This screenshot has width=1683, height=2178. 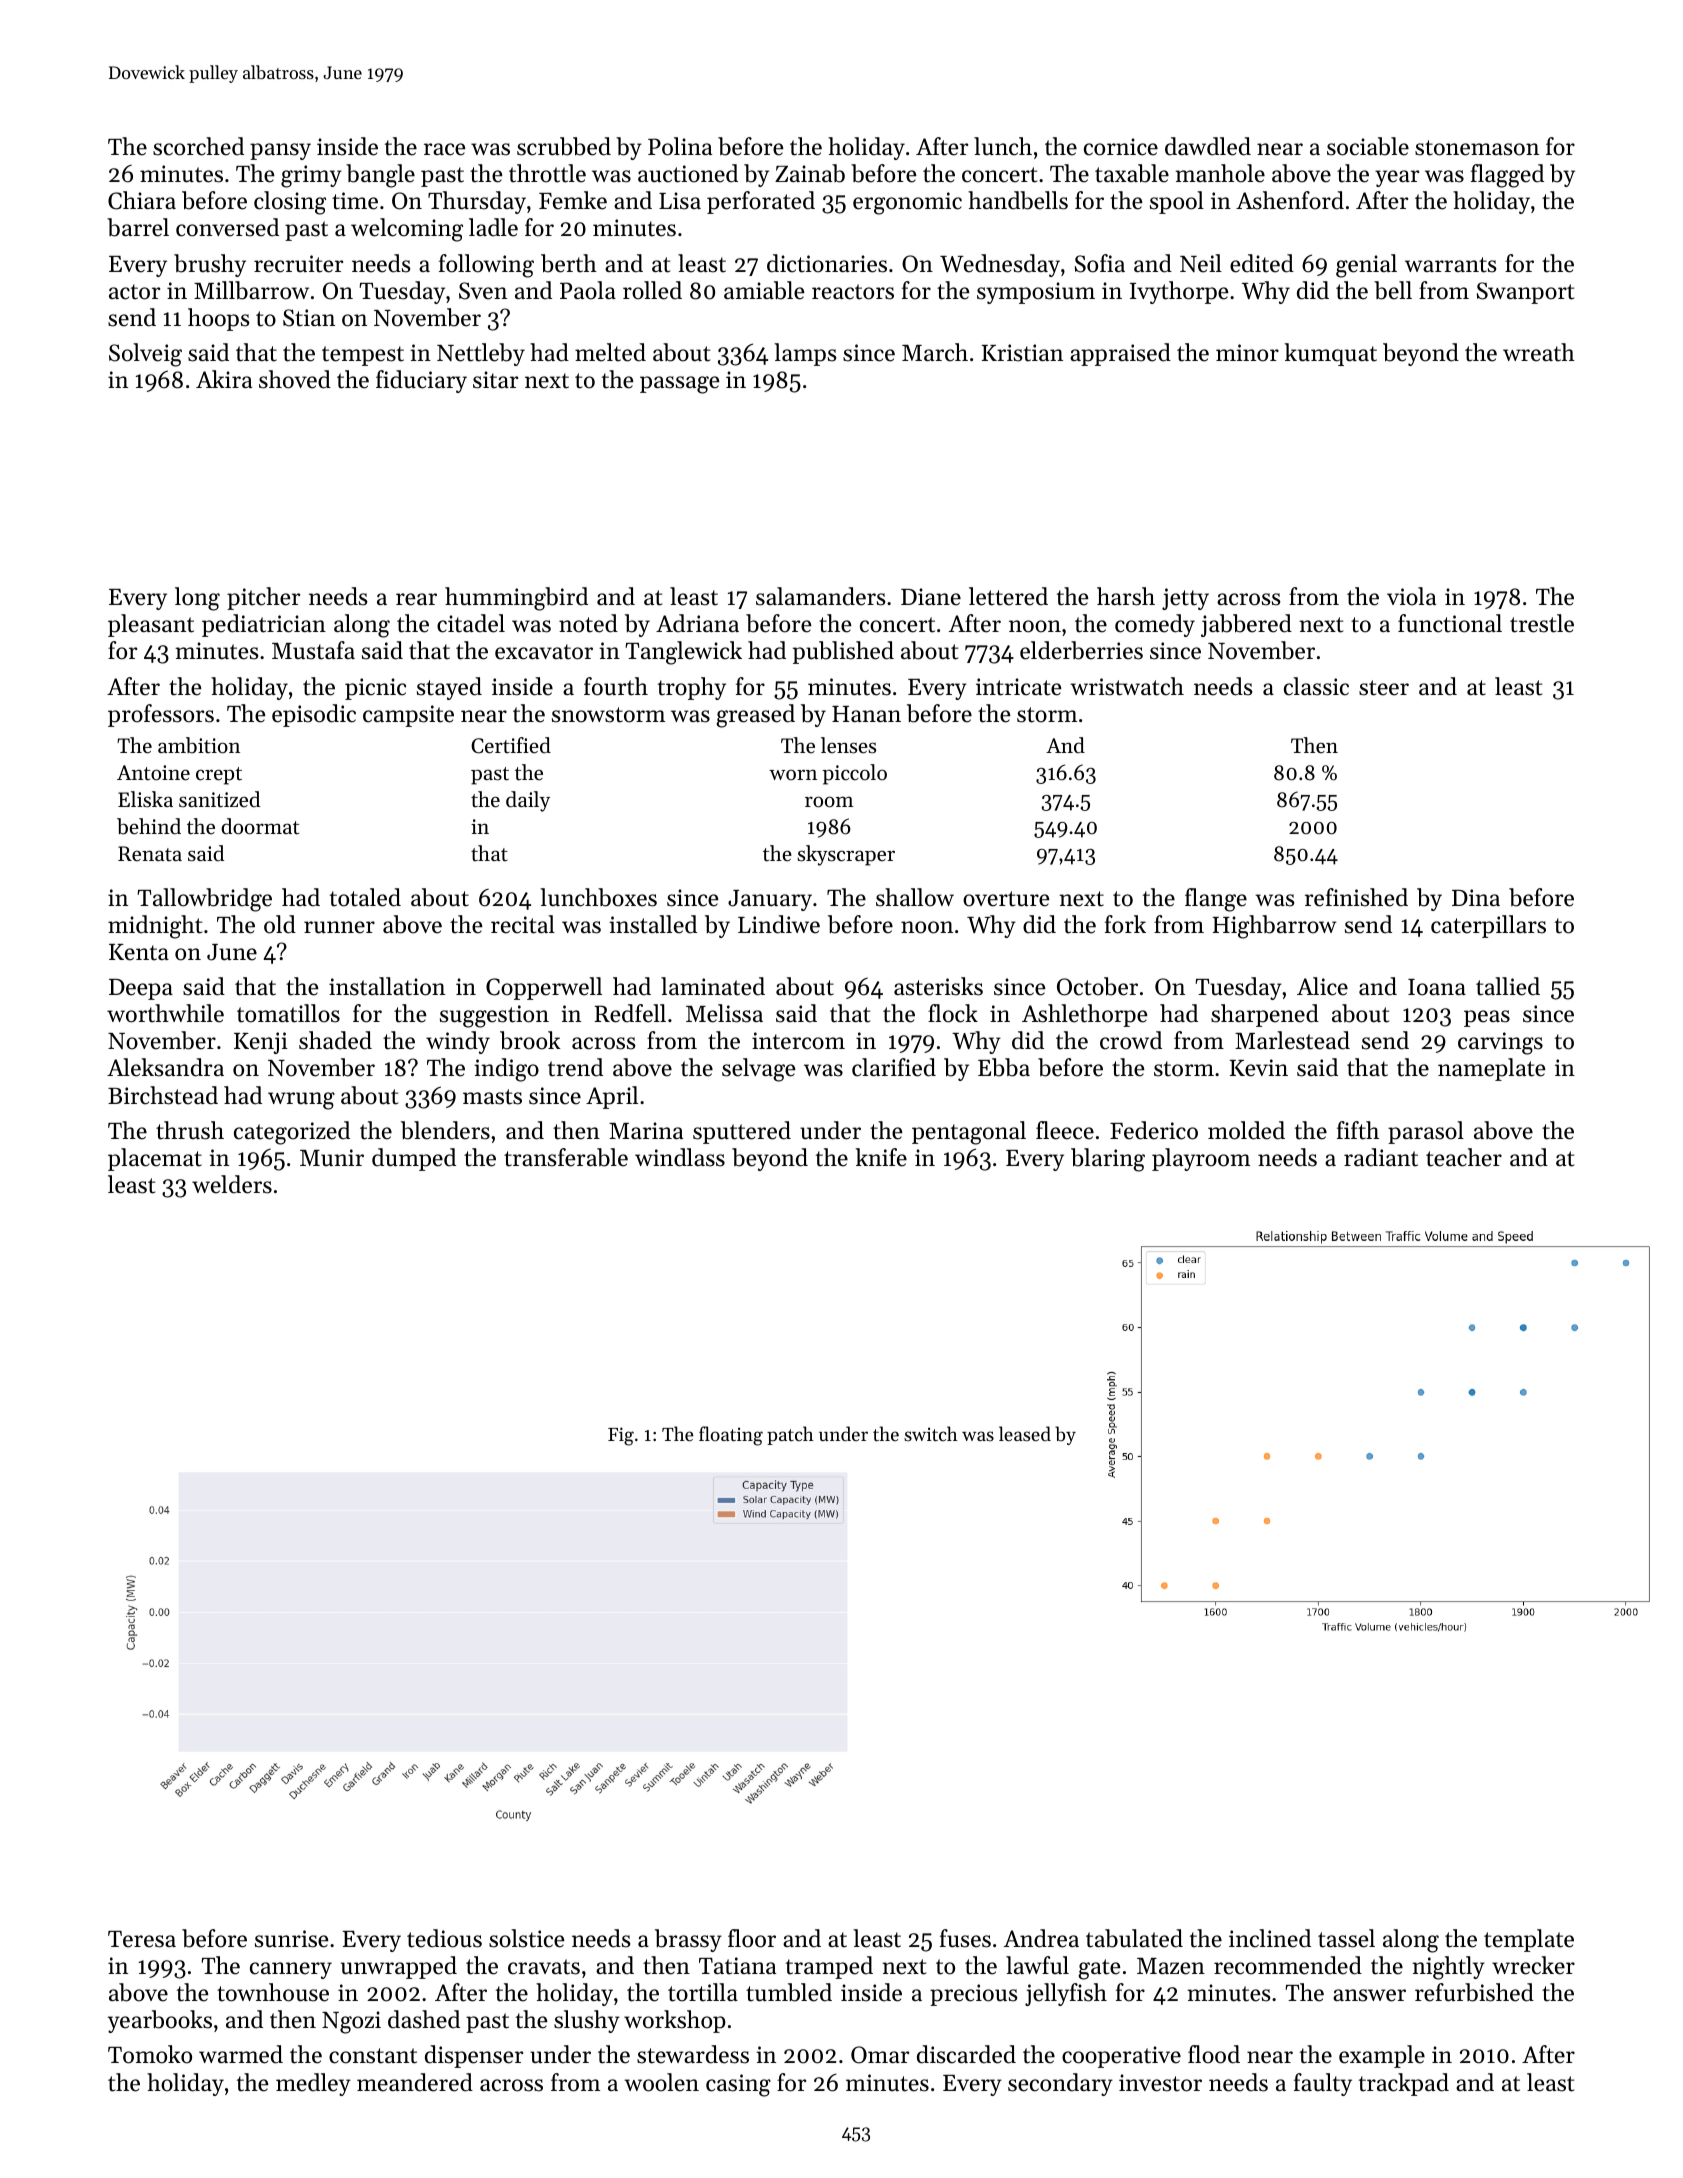 I want to click on manhole, so click(x=1220, y=173).
